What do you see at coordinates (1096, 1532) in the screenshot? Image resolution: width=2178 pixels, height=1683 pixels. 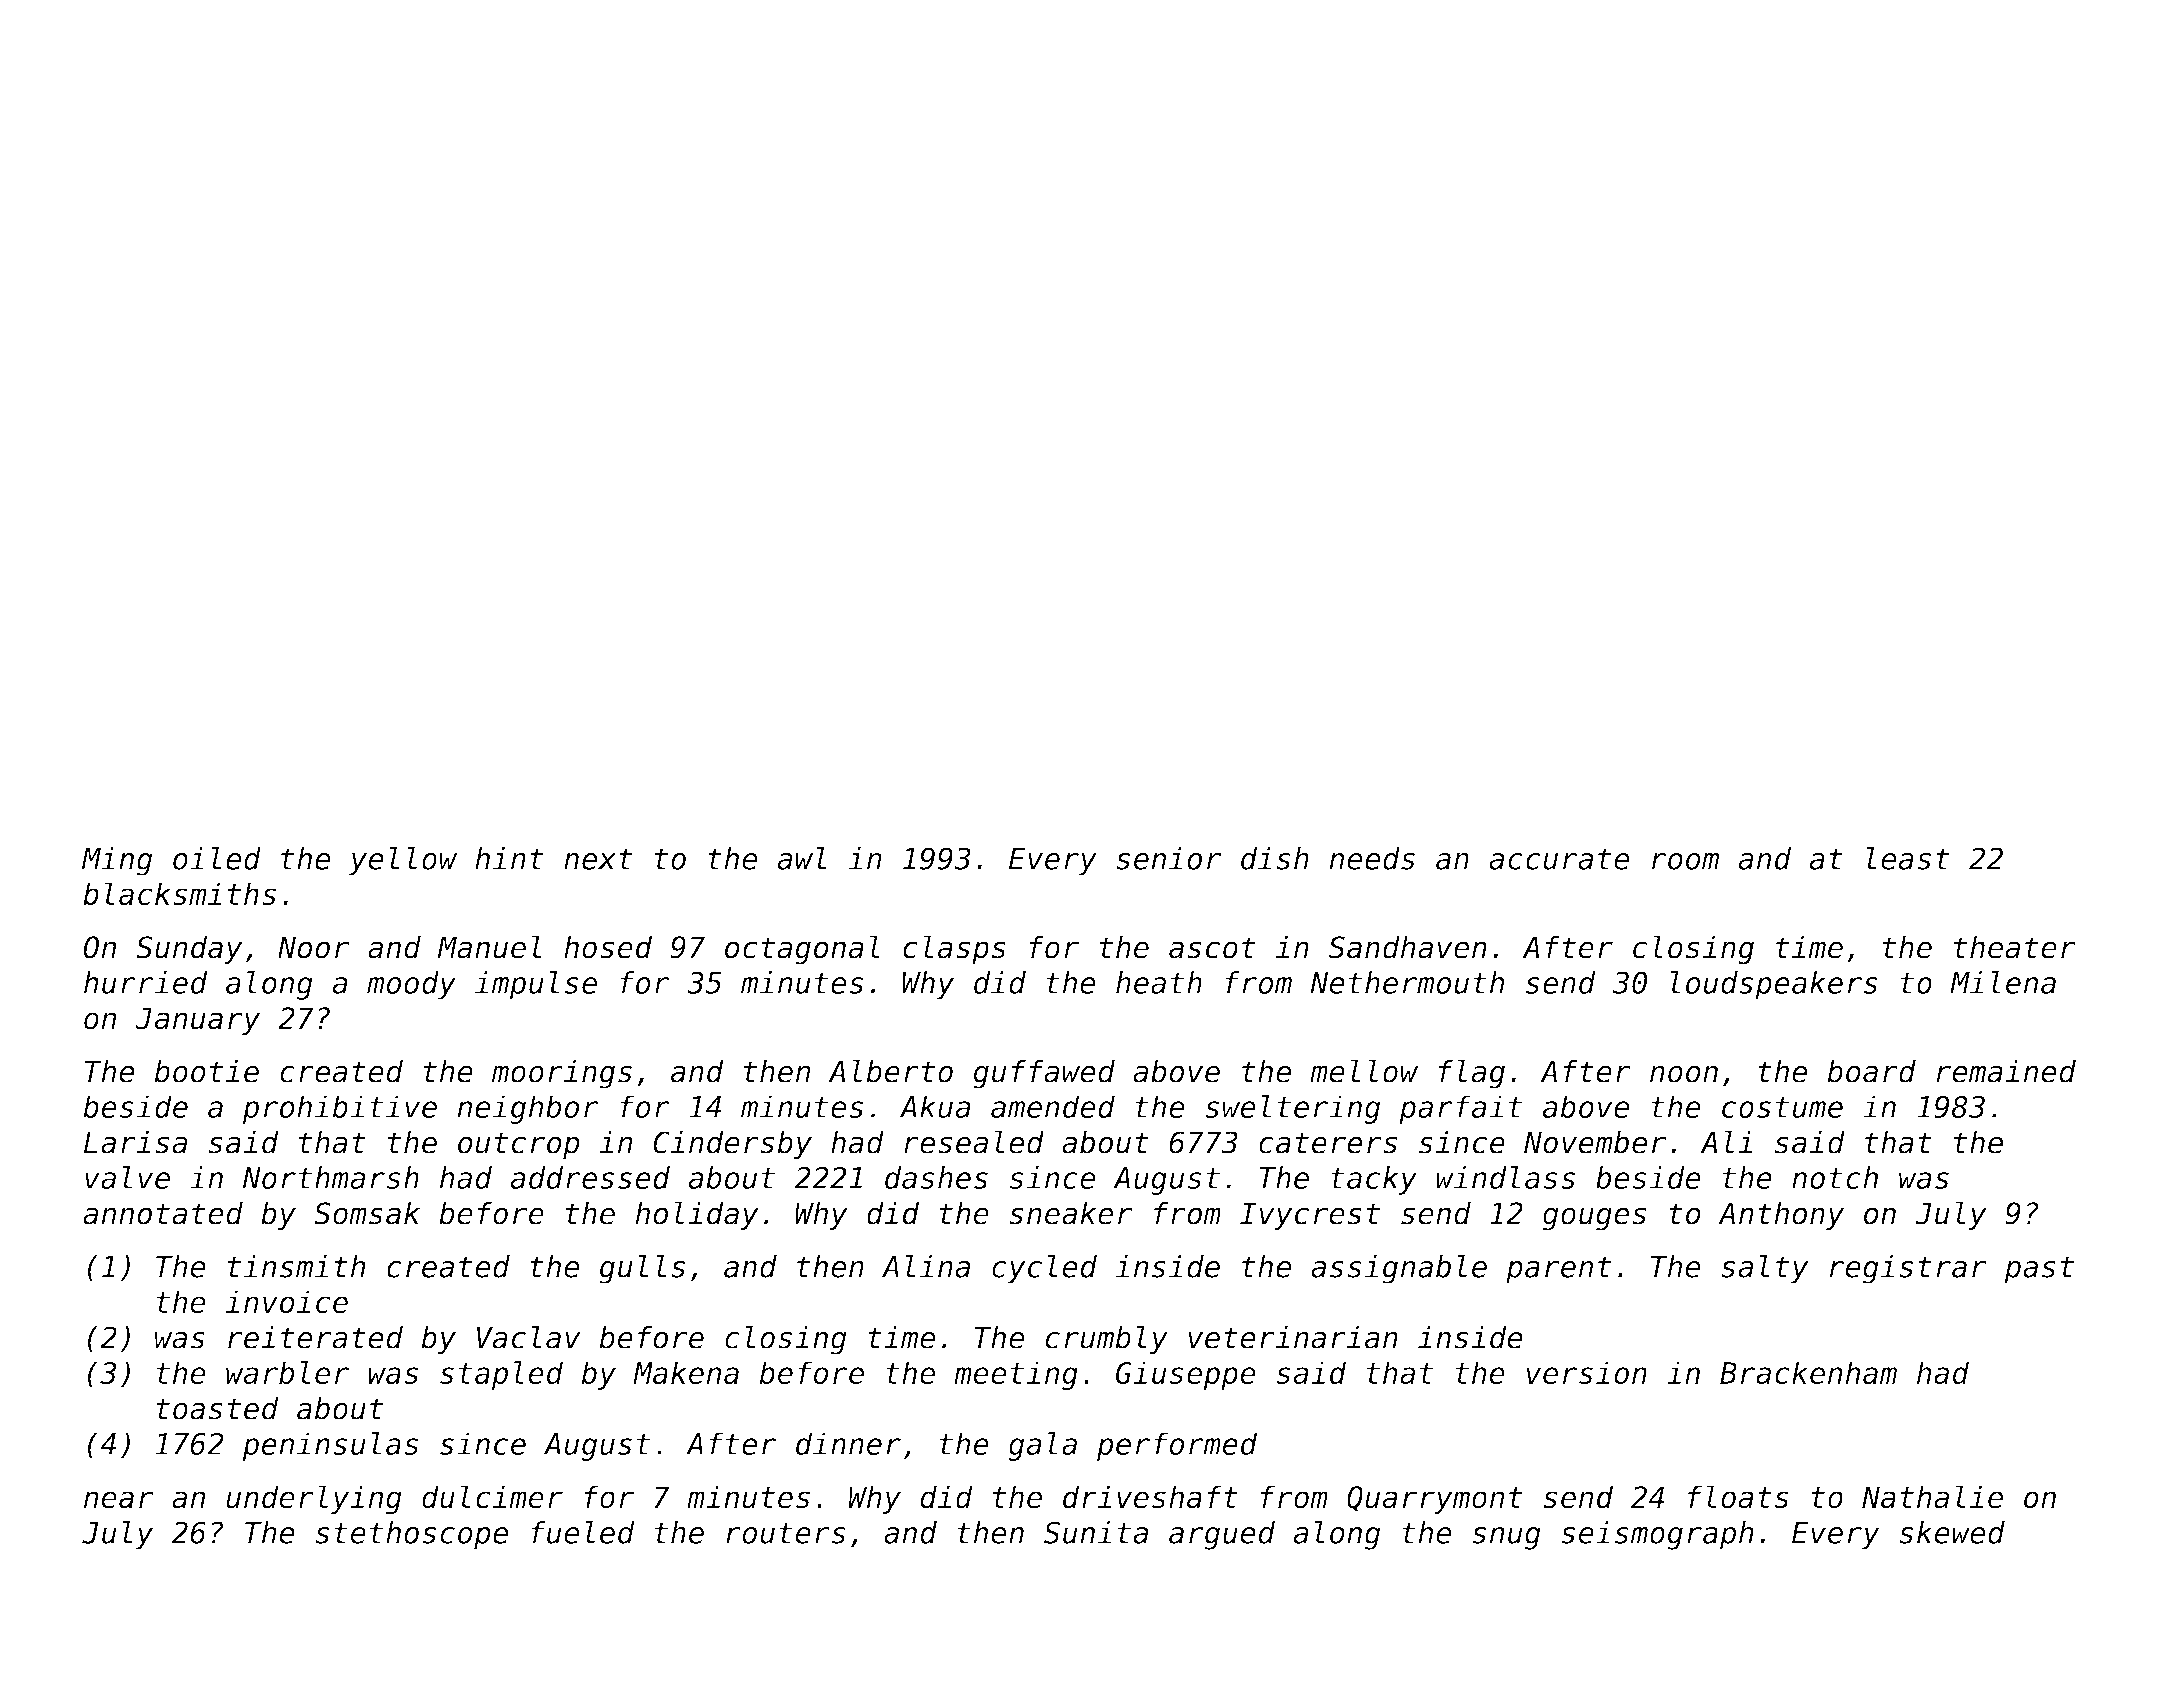 I see `Sunita` at bounding box center [1096, 1532].
